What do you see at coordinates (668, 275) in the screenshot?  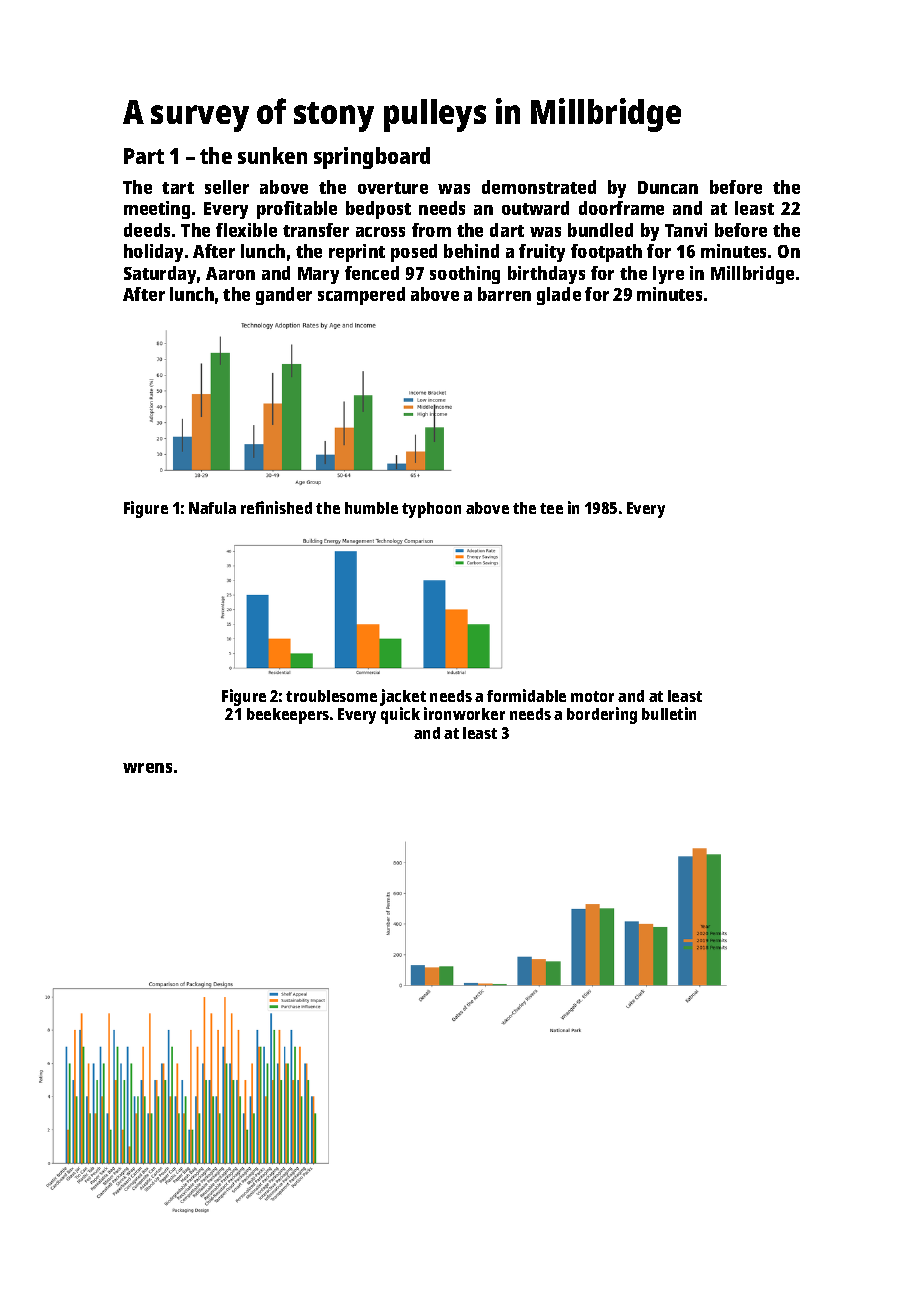 I see `lyre` at bounding box center [668, 275].
